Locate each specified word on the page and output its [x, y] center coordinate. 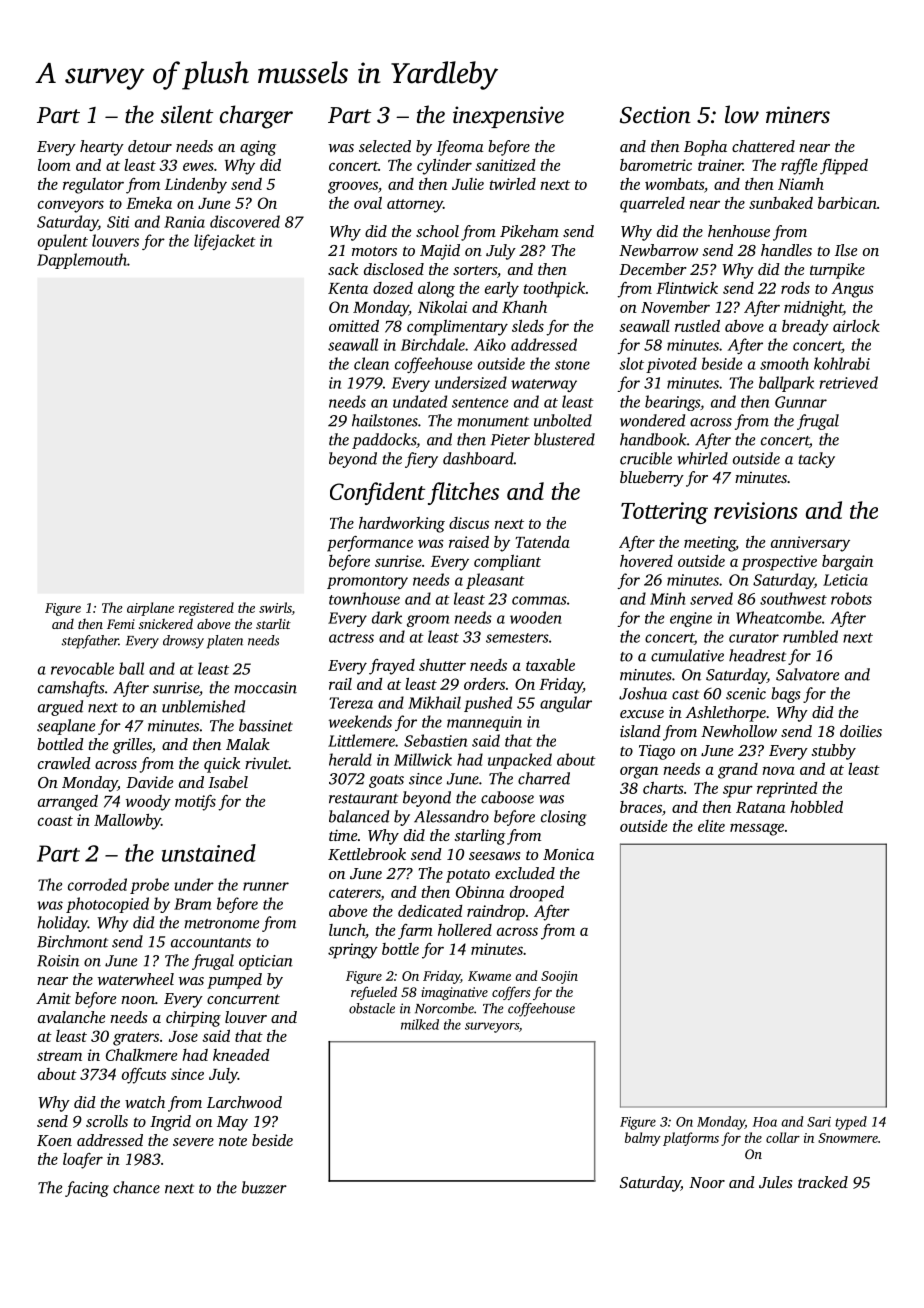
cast [685, 695]
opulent [63, 242]
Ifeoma [460, 148]
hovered [646, 560]
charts [663, 787]
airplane [150, 609]
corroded [97, 884]
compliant [507, 563]
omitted [354, 326]
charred [544, 778]
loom [54, 165]
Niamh [801, 184]
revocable [82, 668]
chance [136, 1187]
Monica [568, 854]
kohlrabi [842, 363]
